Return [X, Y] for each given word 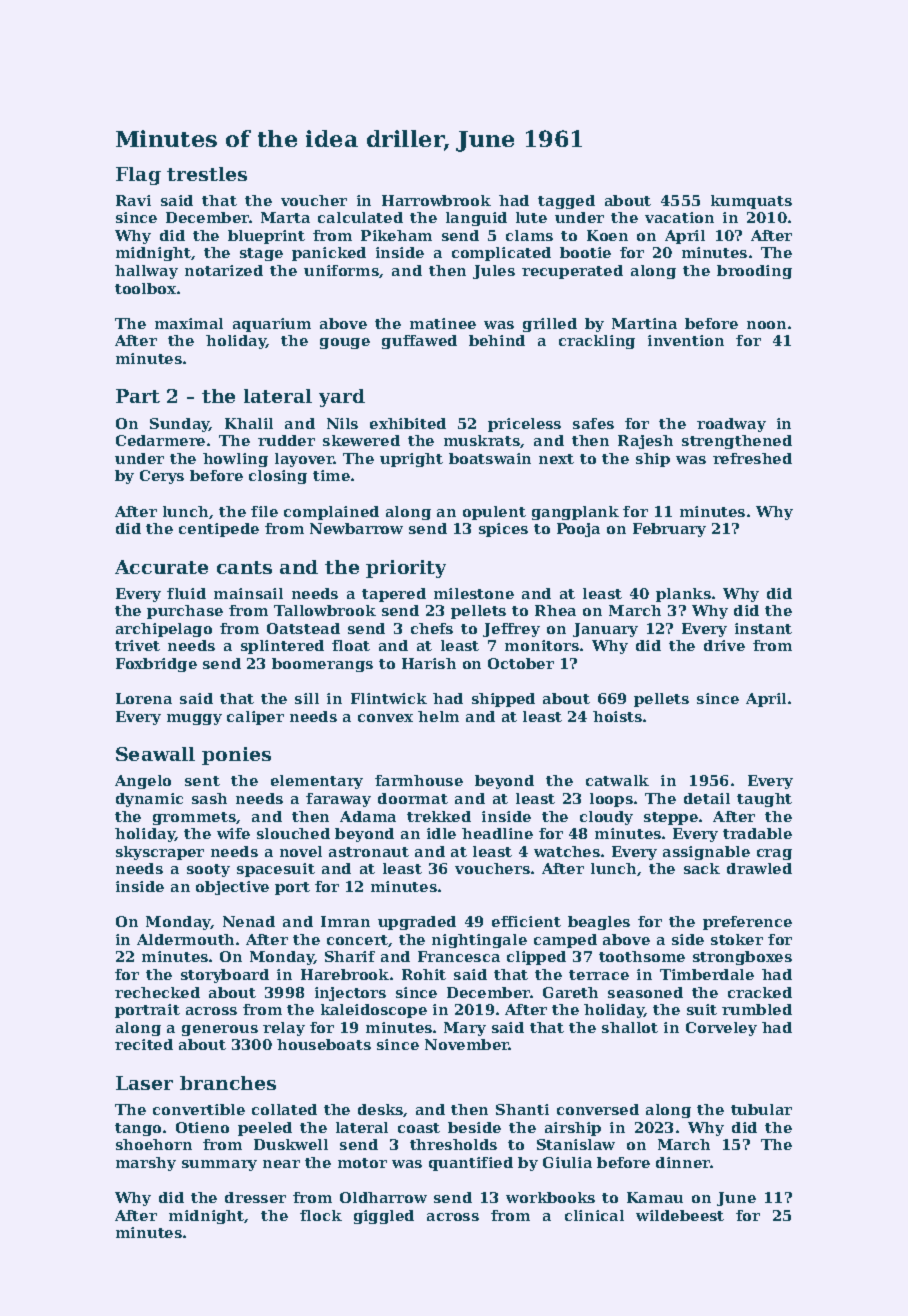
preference [747, 923]
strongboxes [742, 958]
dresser [255, 1197]
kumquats [751, 202]
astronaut [369, 852]
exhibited [408, 423]
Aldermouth [185, 939]
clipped [536, 958]
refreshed [752, 458]
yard [342, 398]
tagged [566, 202]
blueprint [266, 237]
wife [233, 833]
